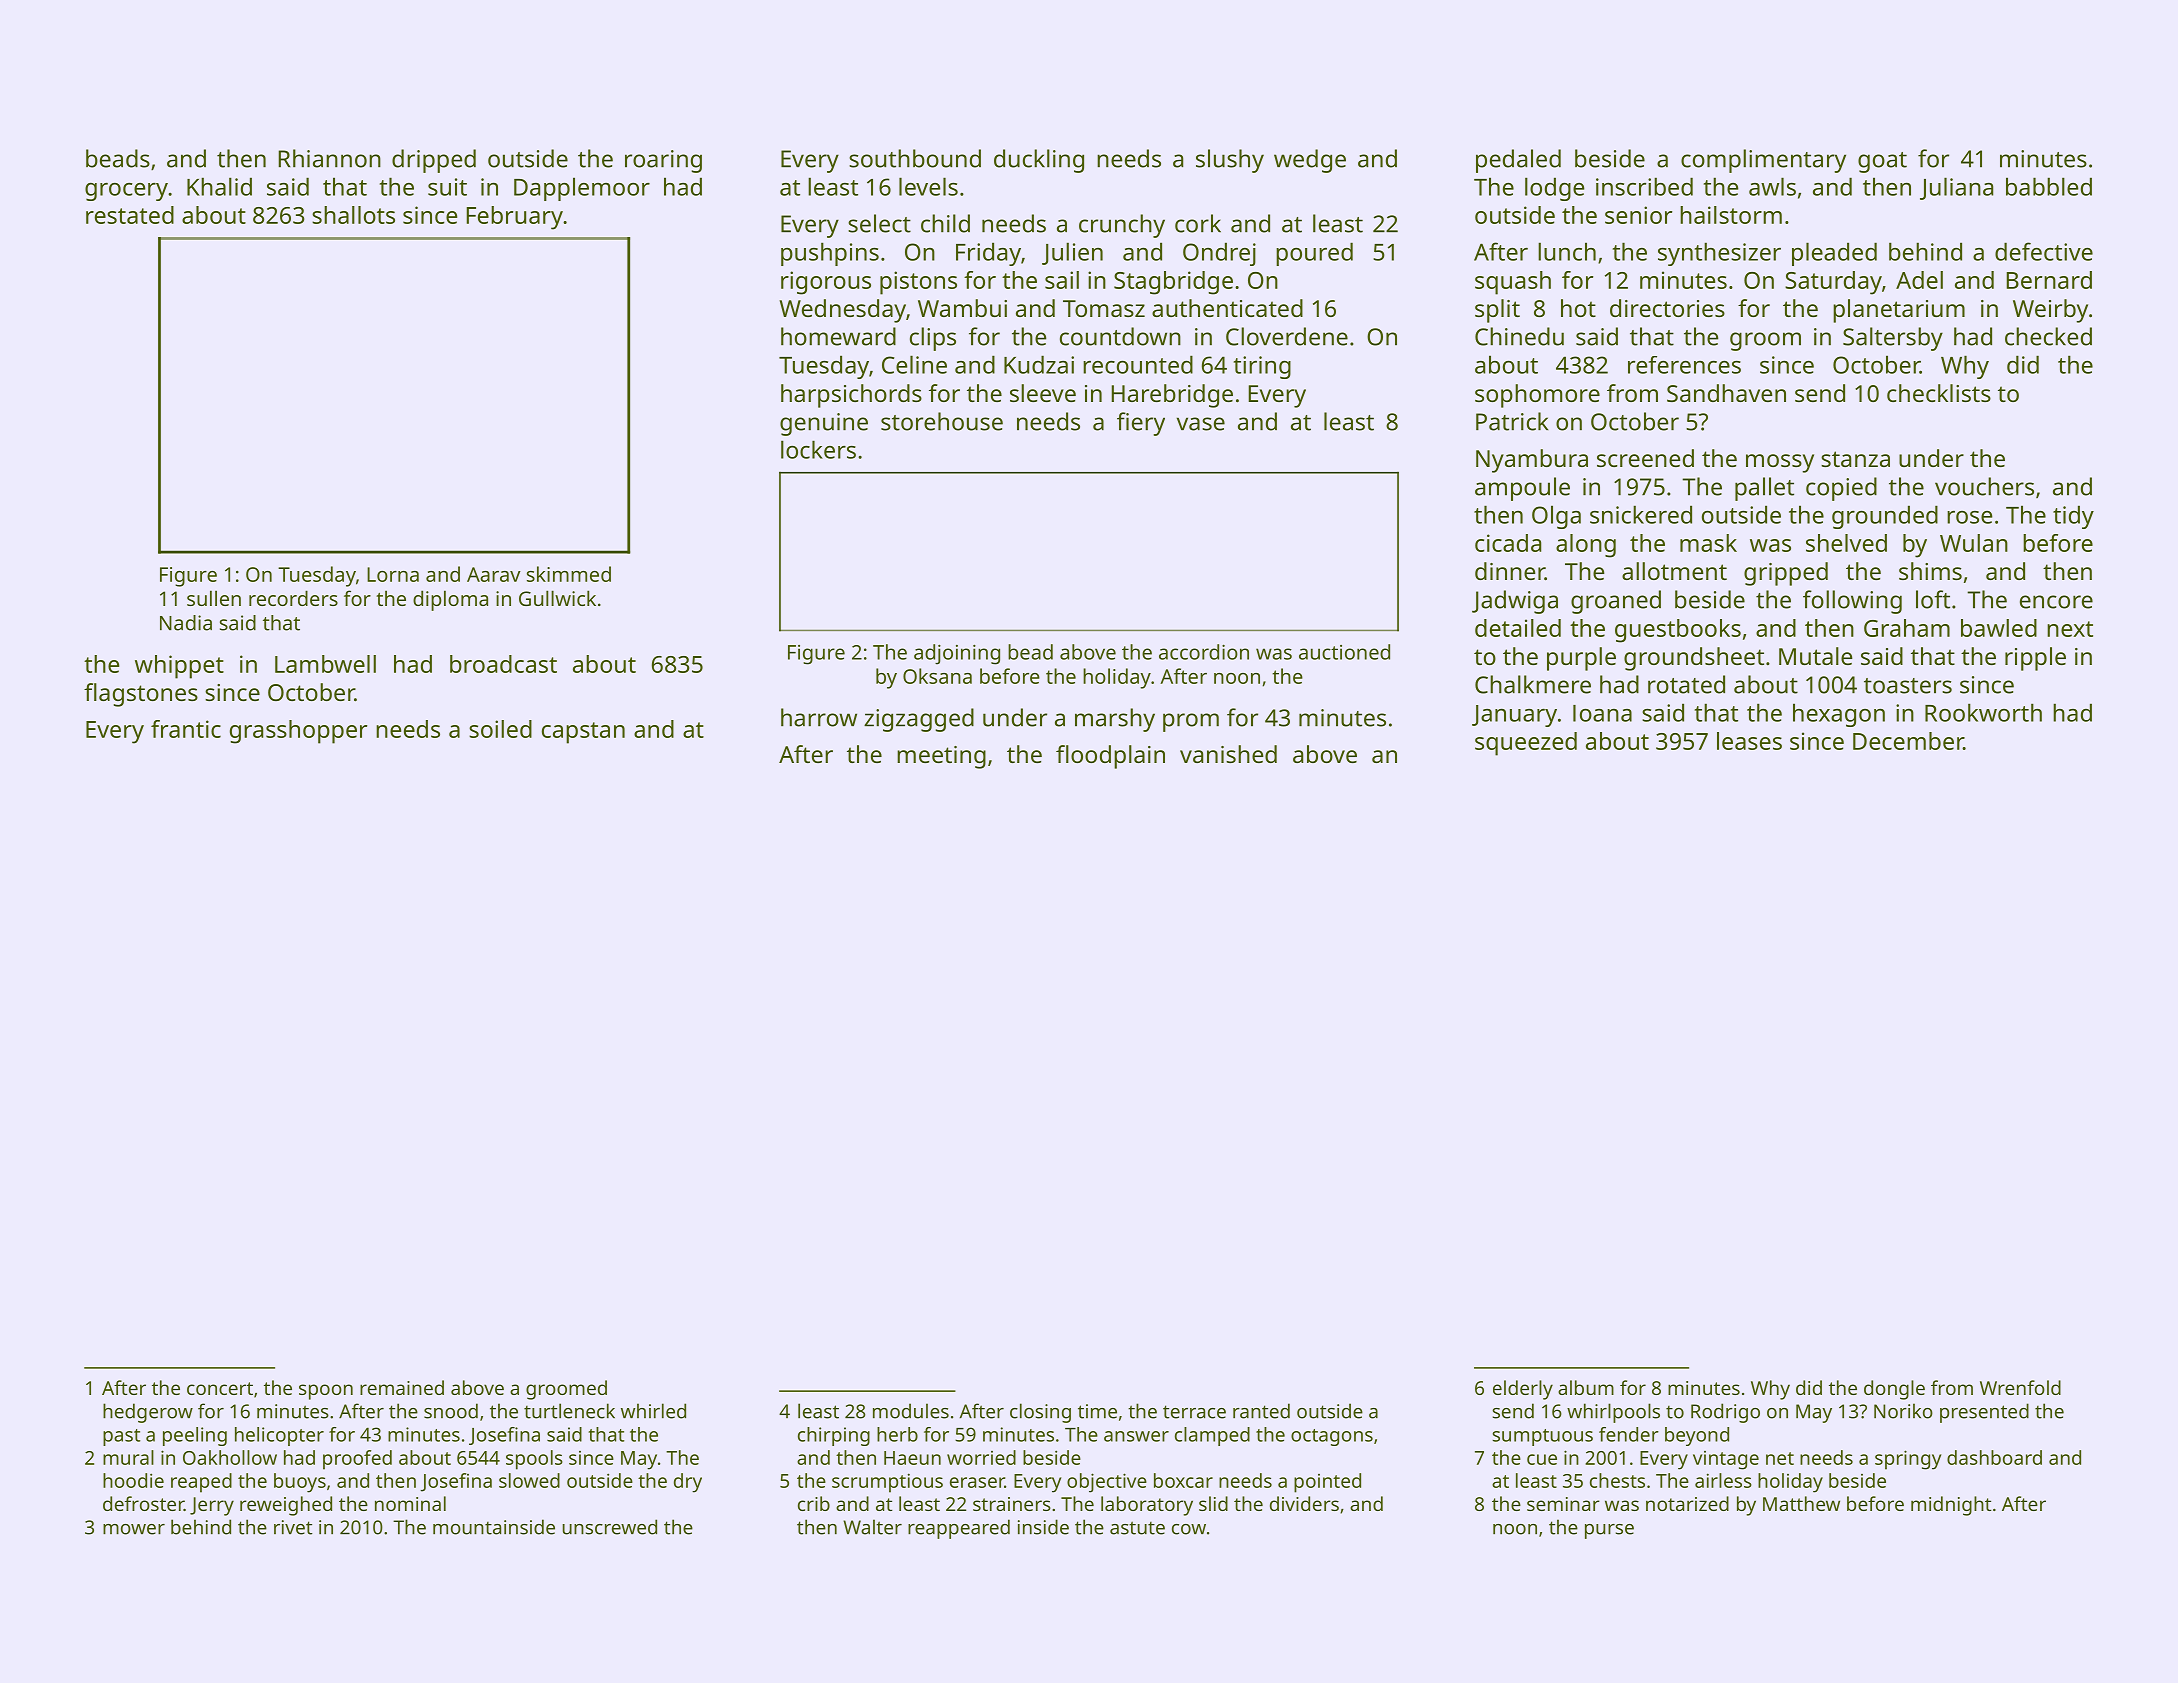 This screenshot has width=2178, height=1683. Describe the element at coordinates (610, 1527) in the screenshot. I see `unscrewed` at that location.
